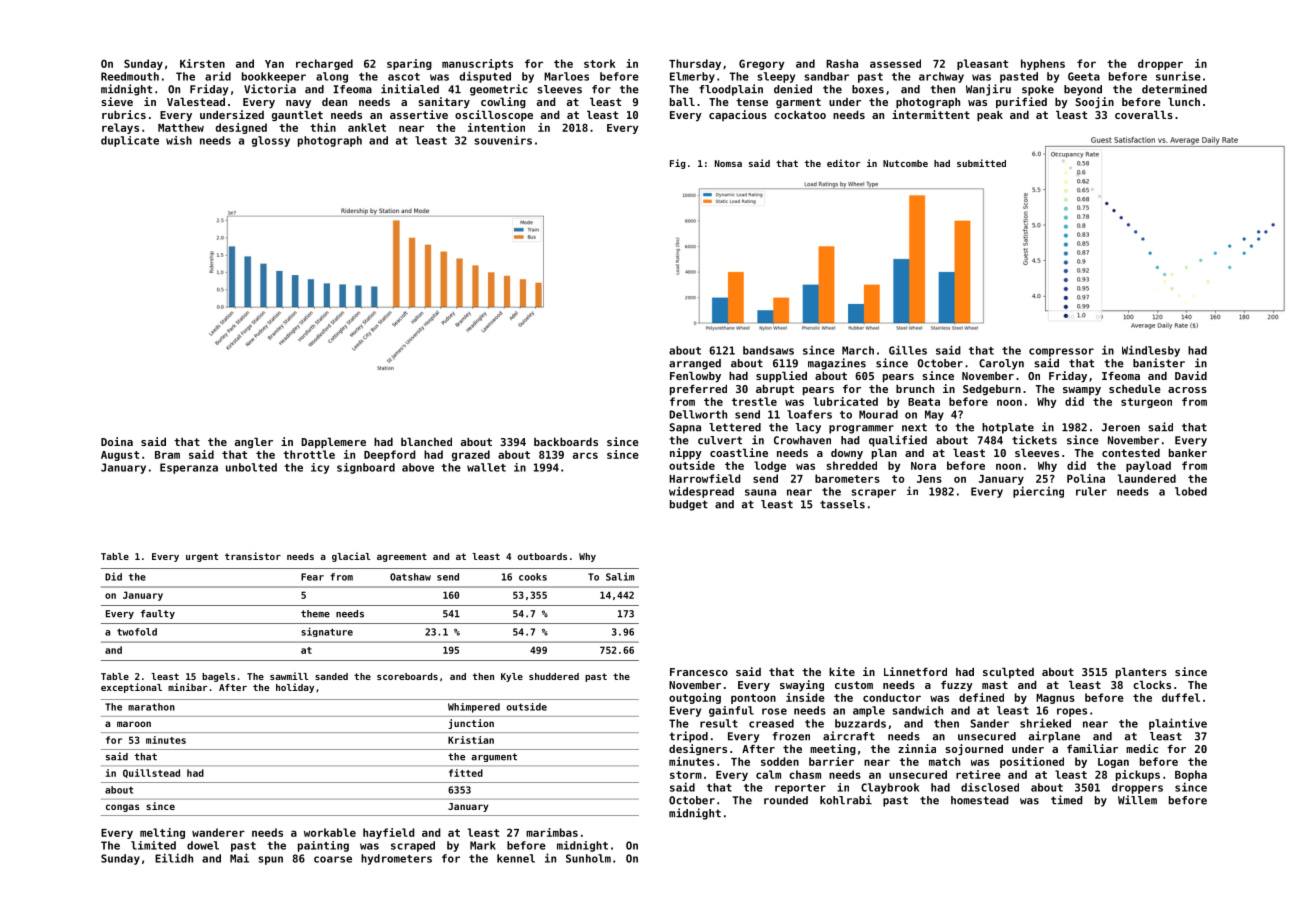 The width and height of the page is (1308, 924). What do you see at coordinates (844, 163) in the page?
I see `editor` at bounding box center [844, 163].
